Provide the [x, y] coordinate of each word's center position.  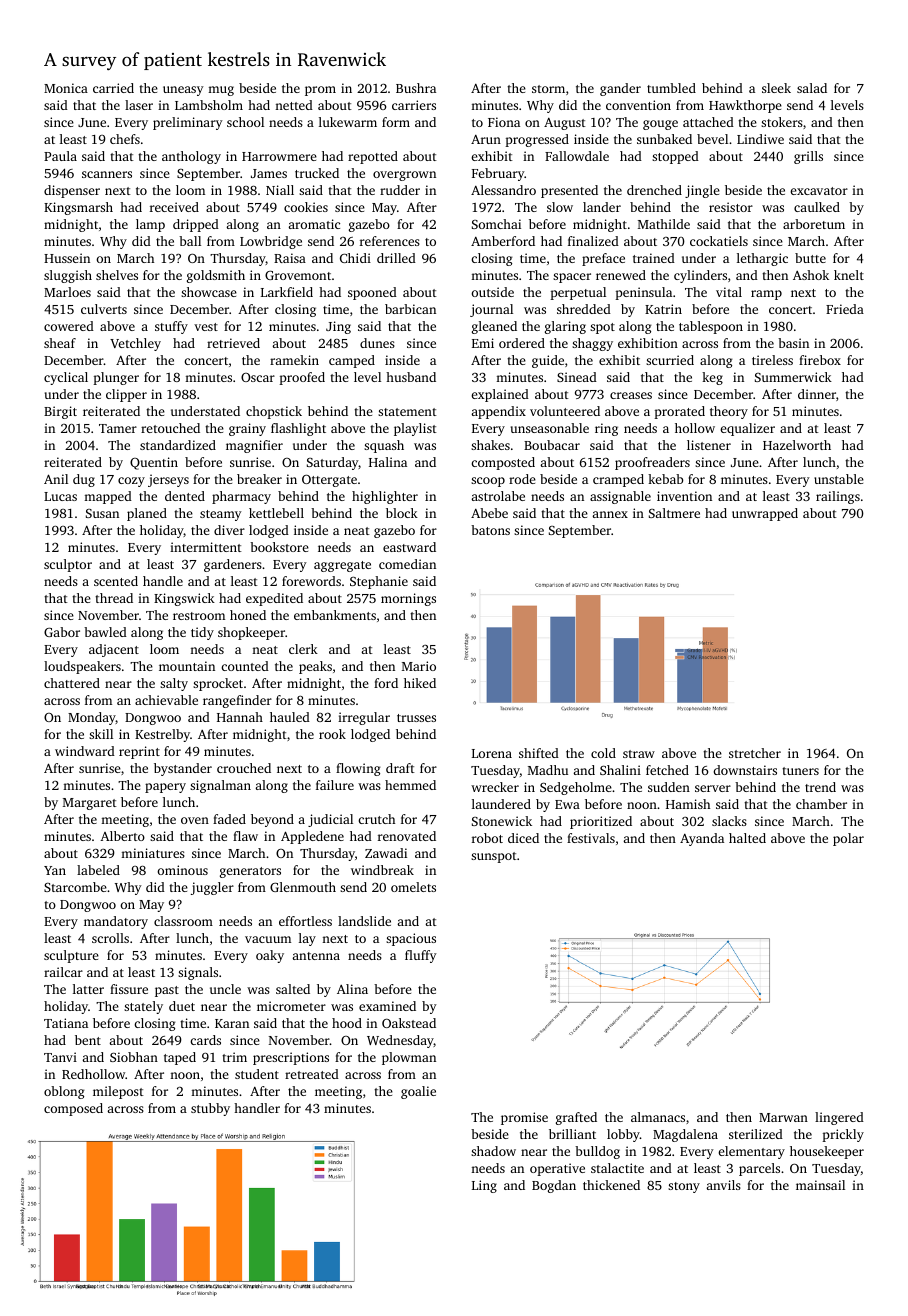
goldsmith [216, 276]
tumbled [671, 88]
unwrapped [765, 514]
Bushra [416, 88]
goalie [418, 1092]
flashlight [298, 429]
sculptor [68, 565]
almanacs [658, 1117]
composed [73, 1109]
